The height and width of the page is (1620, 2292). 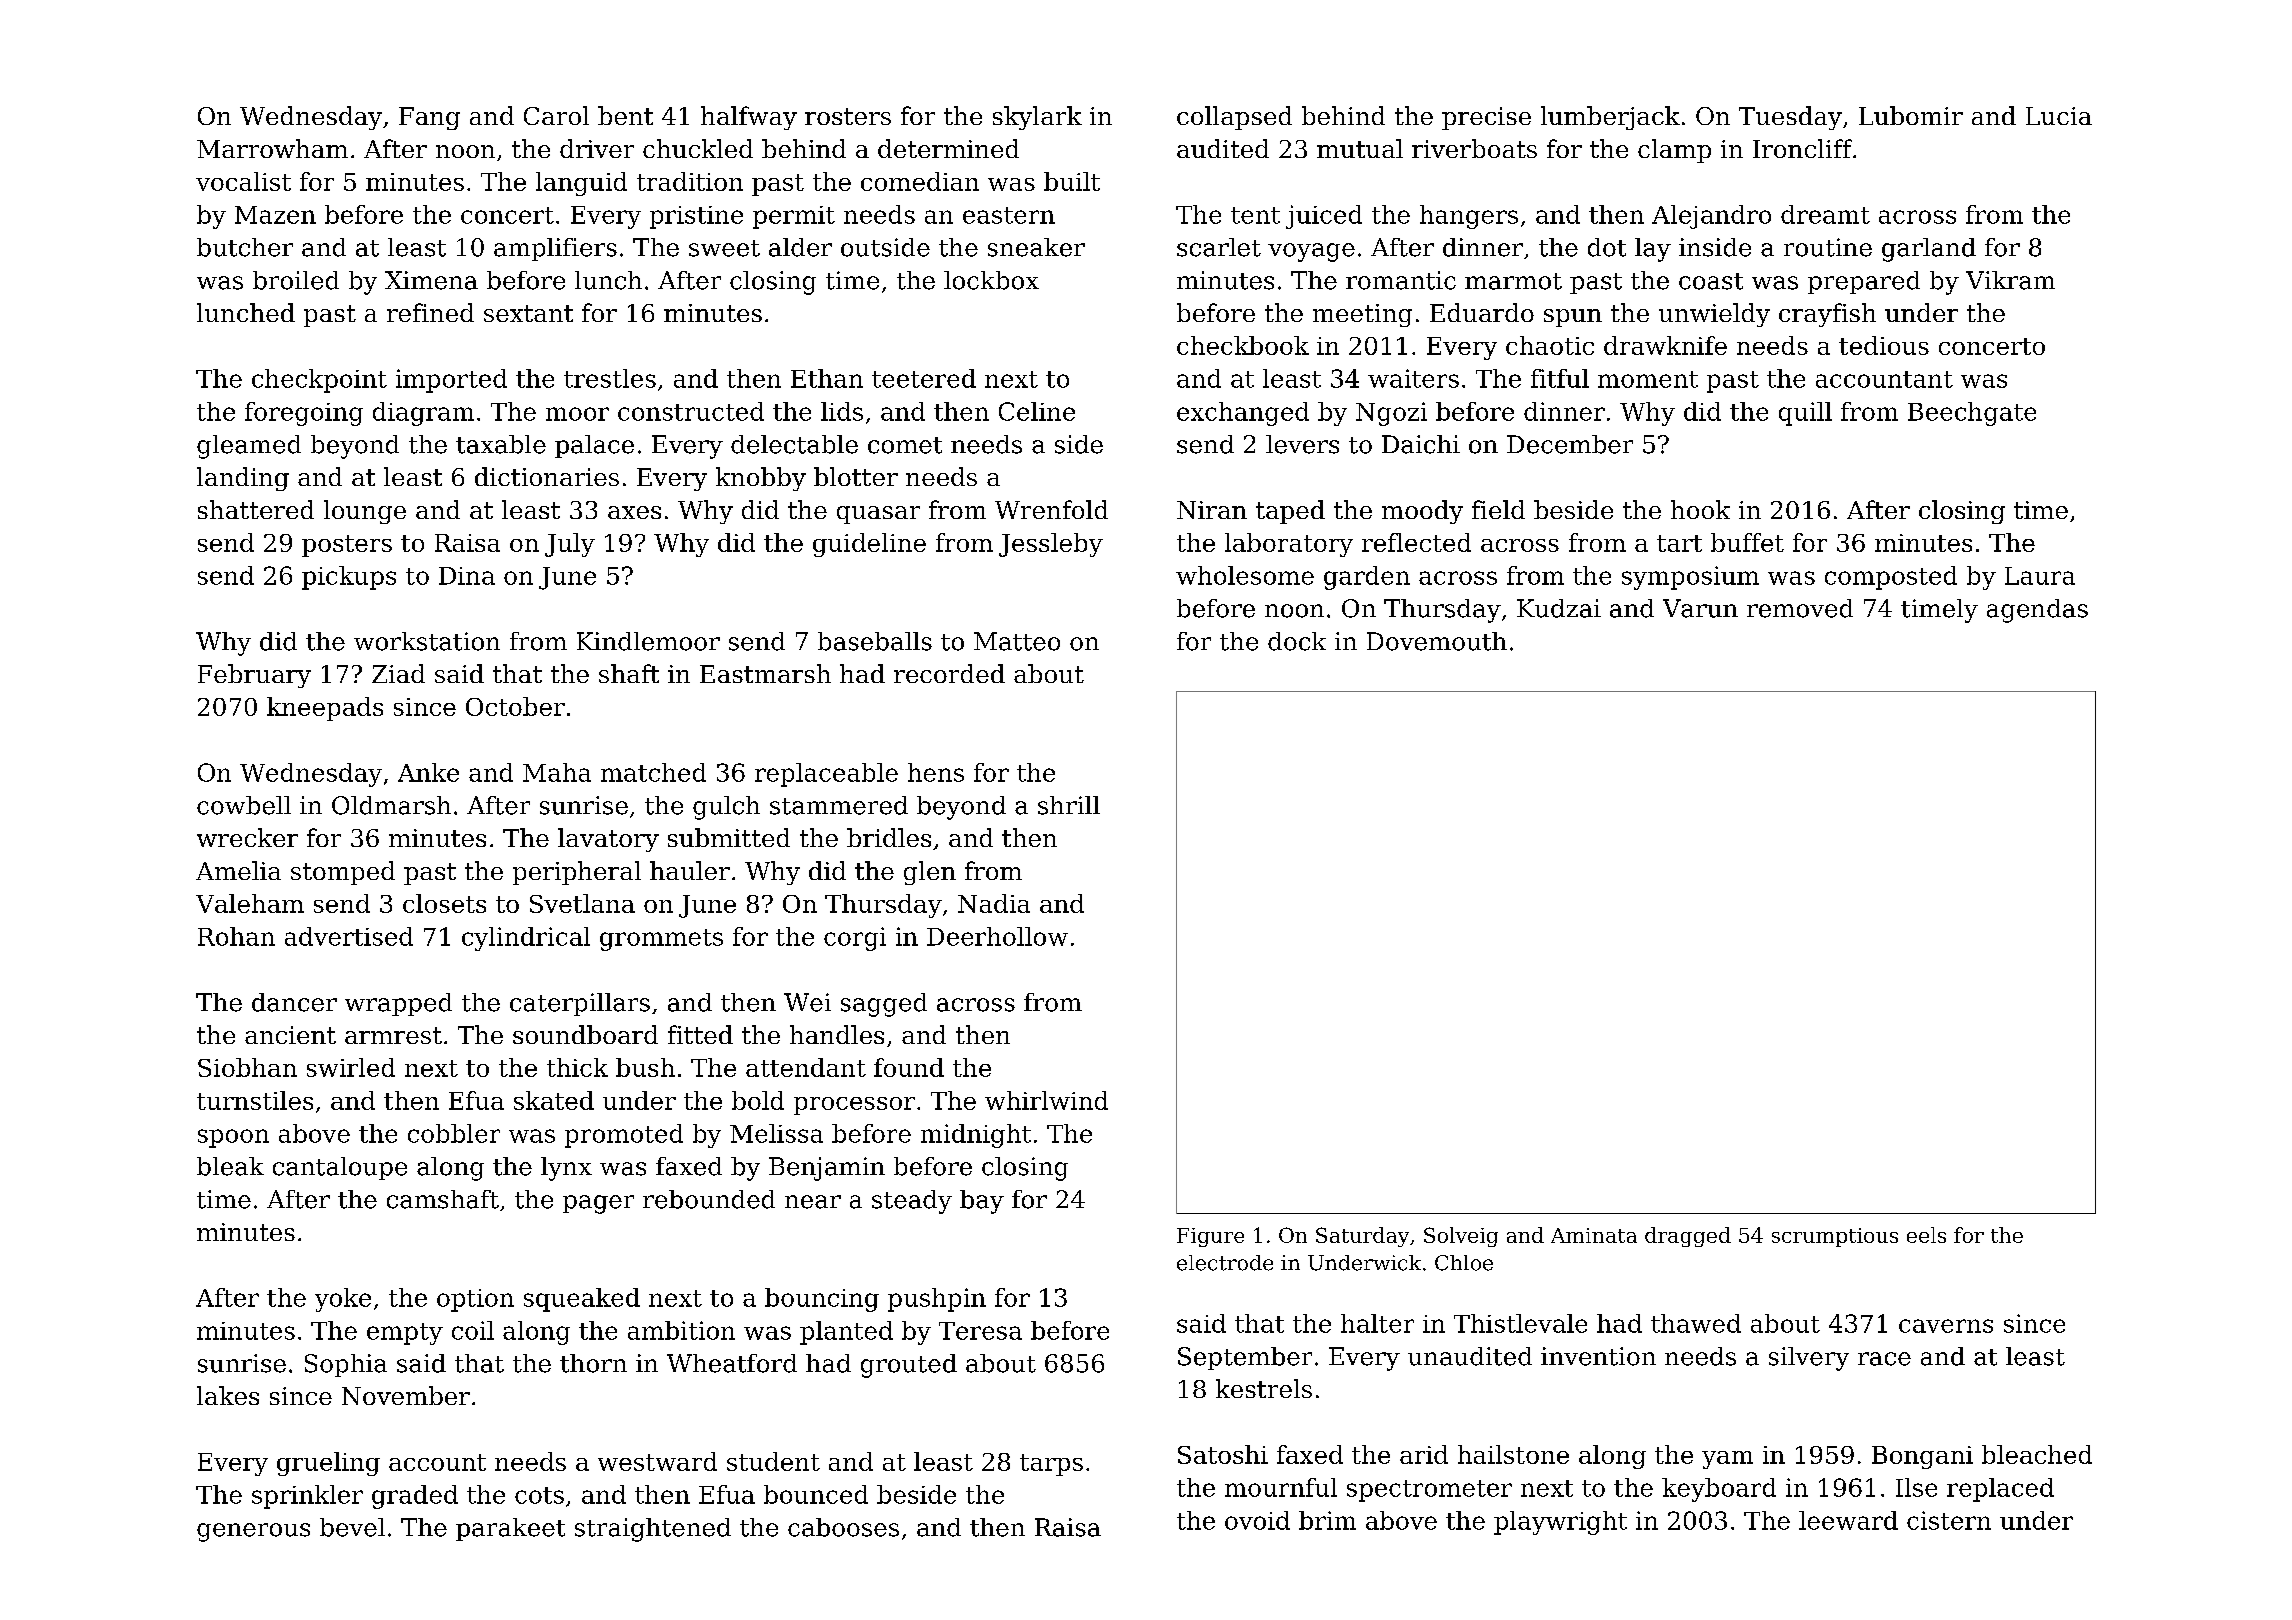 What do you see at coordinates (1469, 217) in the page?
I see `hangers` at bounding box center [1469, 217].
